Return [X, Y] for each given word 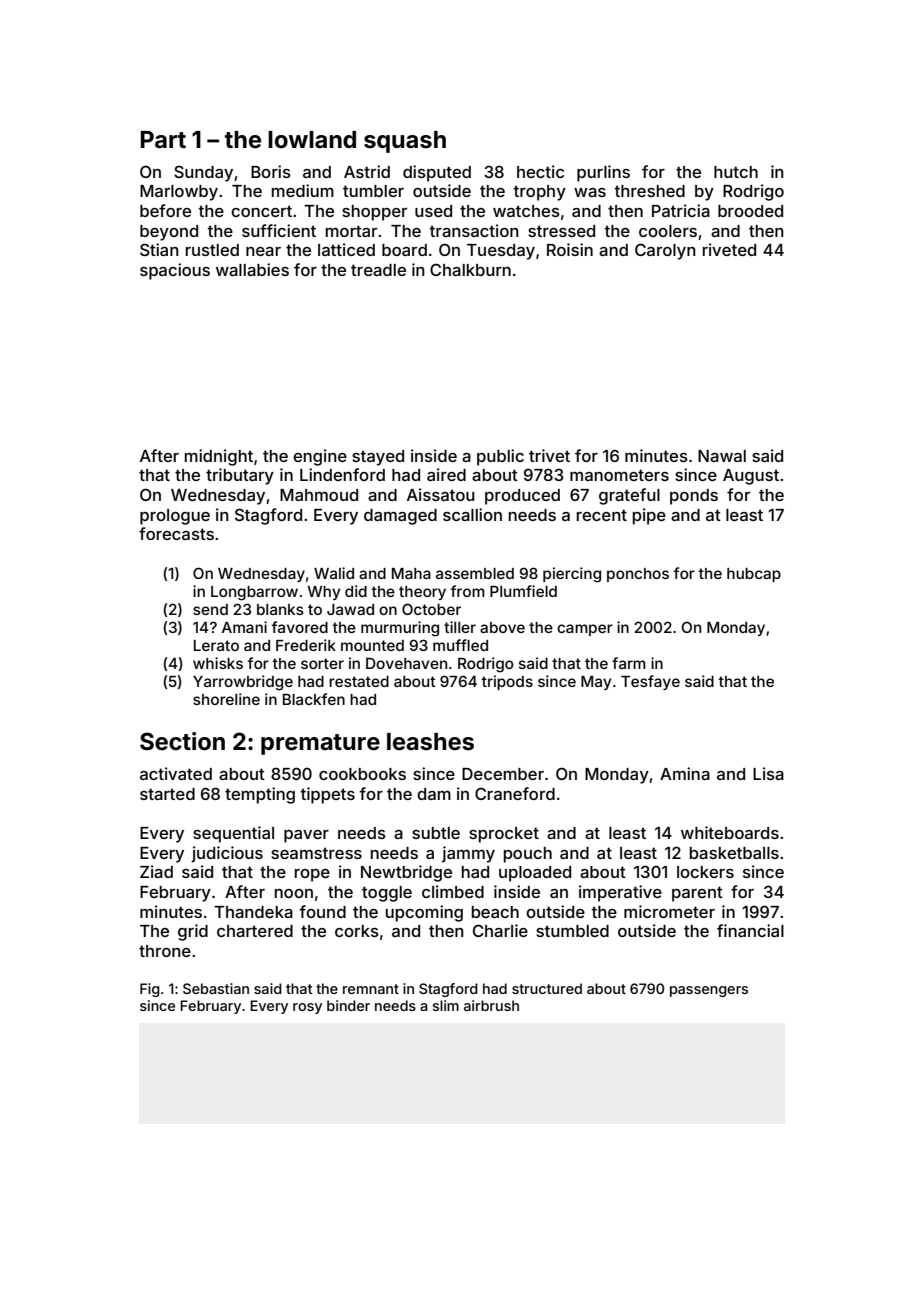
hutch [736, 172]
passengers [709, 991]
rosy [307, 1008]
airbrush [491, 1005]
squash [405, 142]
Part [163, 140]
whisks [218, 663]
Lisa [768, 773]
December [503, 774]
